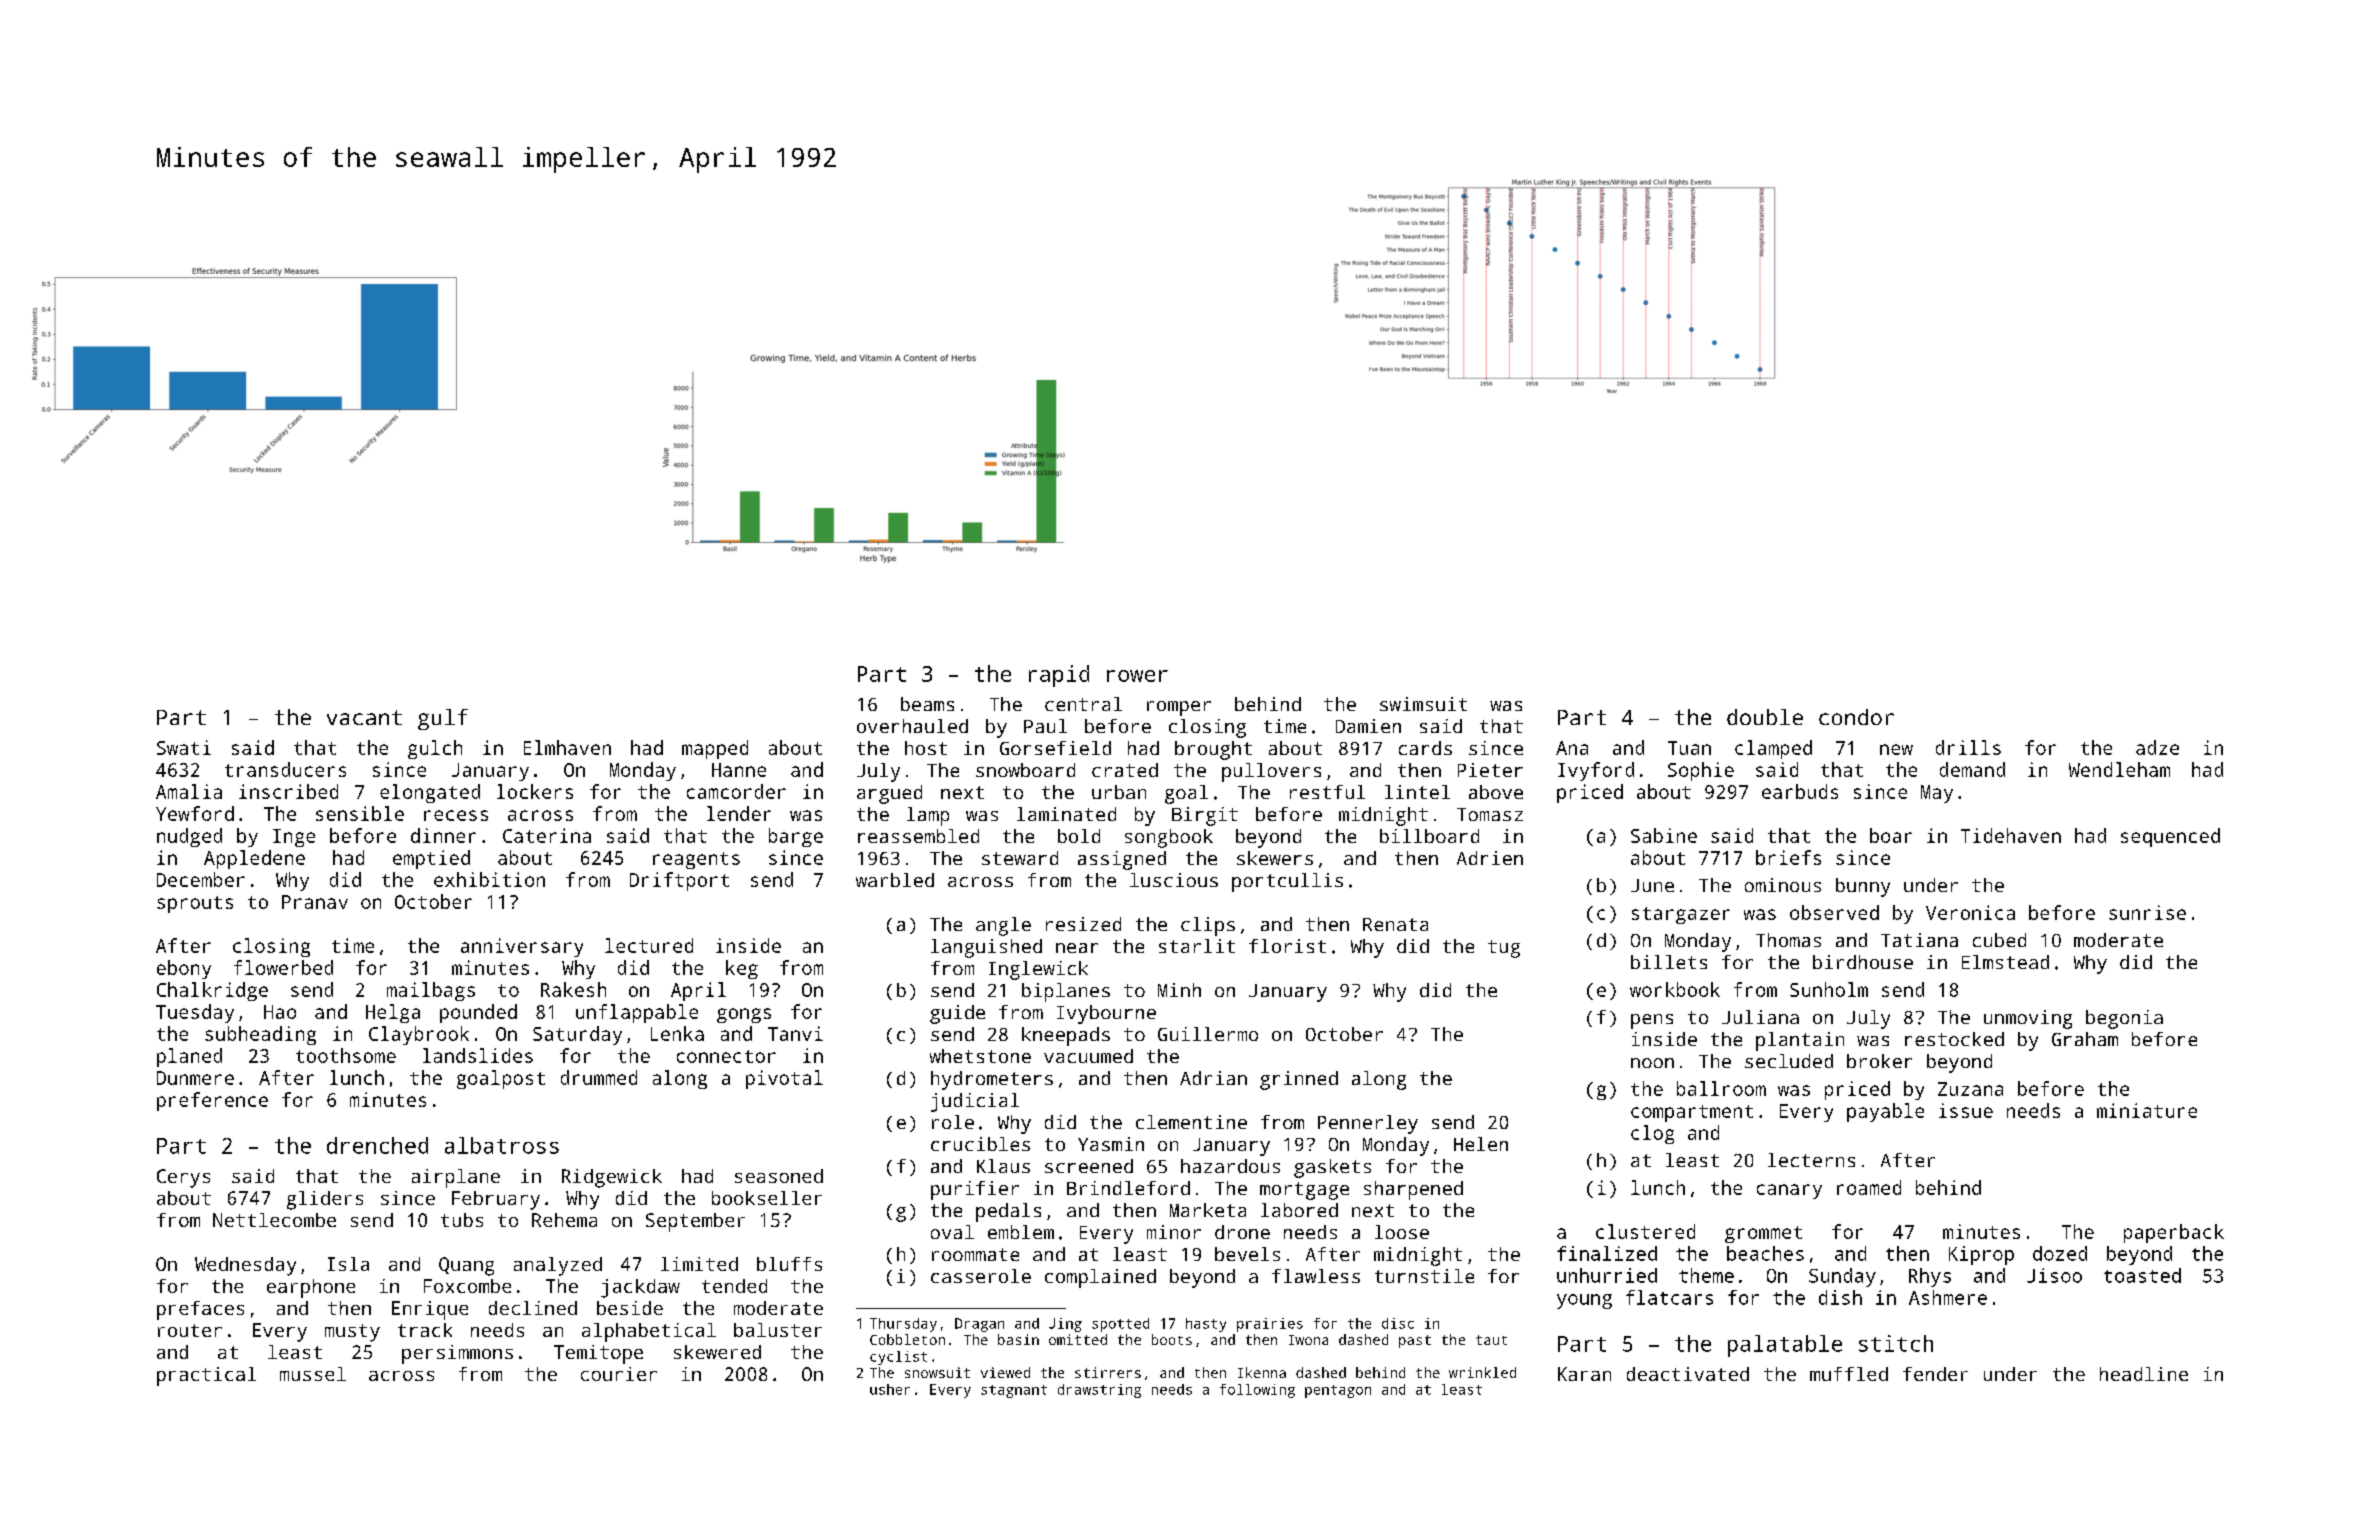  What do you see at coordinates (189, 1057) in the screenshot?
I see `planed` at bounding box center [189, 1057].
